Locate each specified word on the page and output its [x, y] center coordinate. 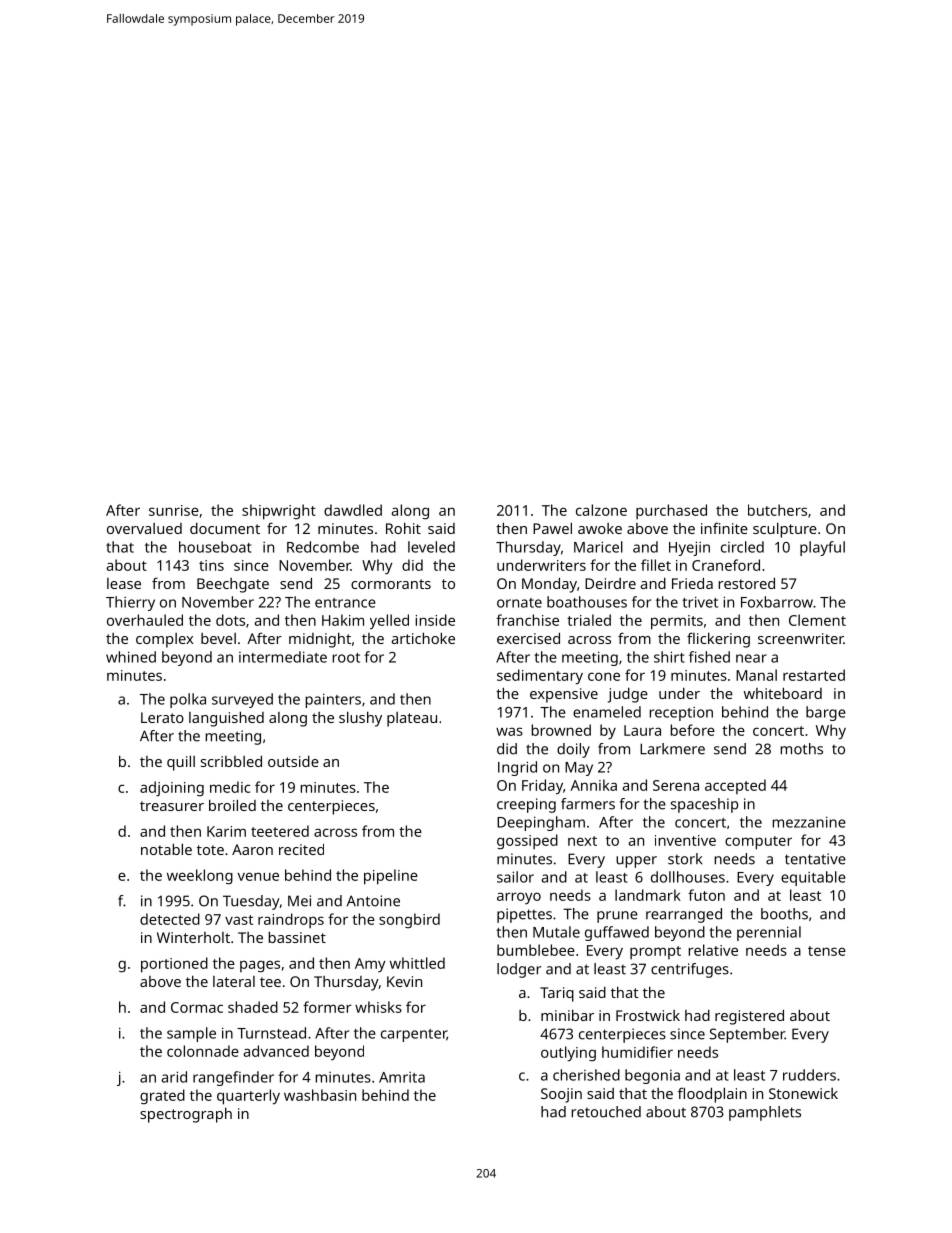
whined [131, 657]
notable [166, 849]
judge [628, 695]
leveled [431, 547]
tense [827, 951]
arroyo [519, 898]
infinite [724, 528]
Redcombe [323, 547]
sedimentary [540, 677]
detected [170, 919]
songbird [409, 921]
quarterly [248, 1097]
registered [749, 1017]
